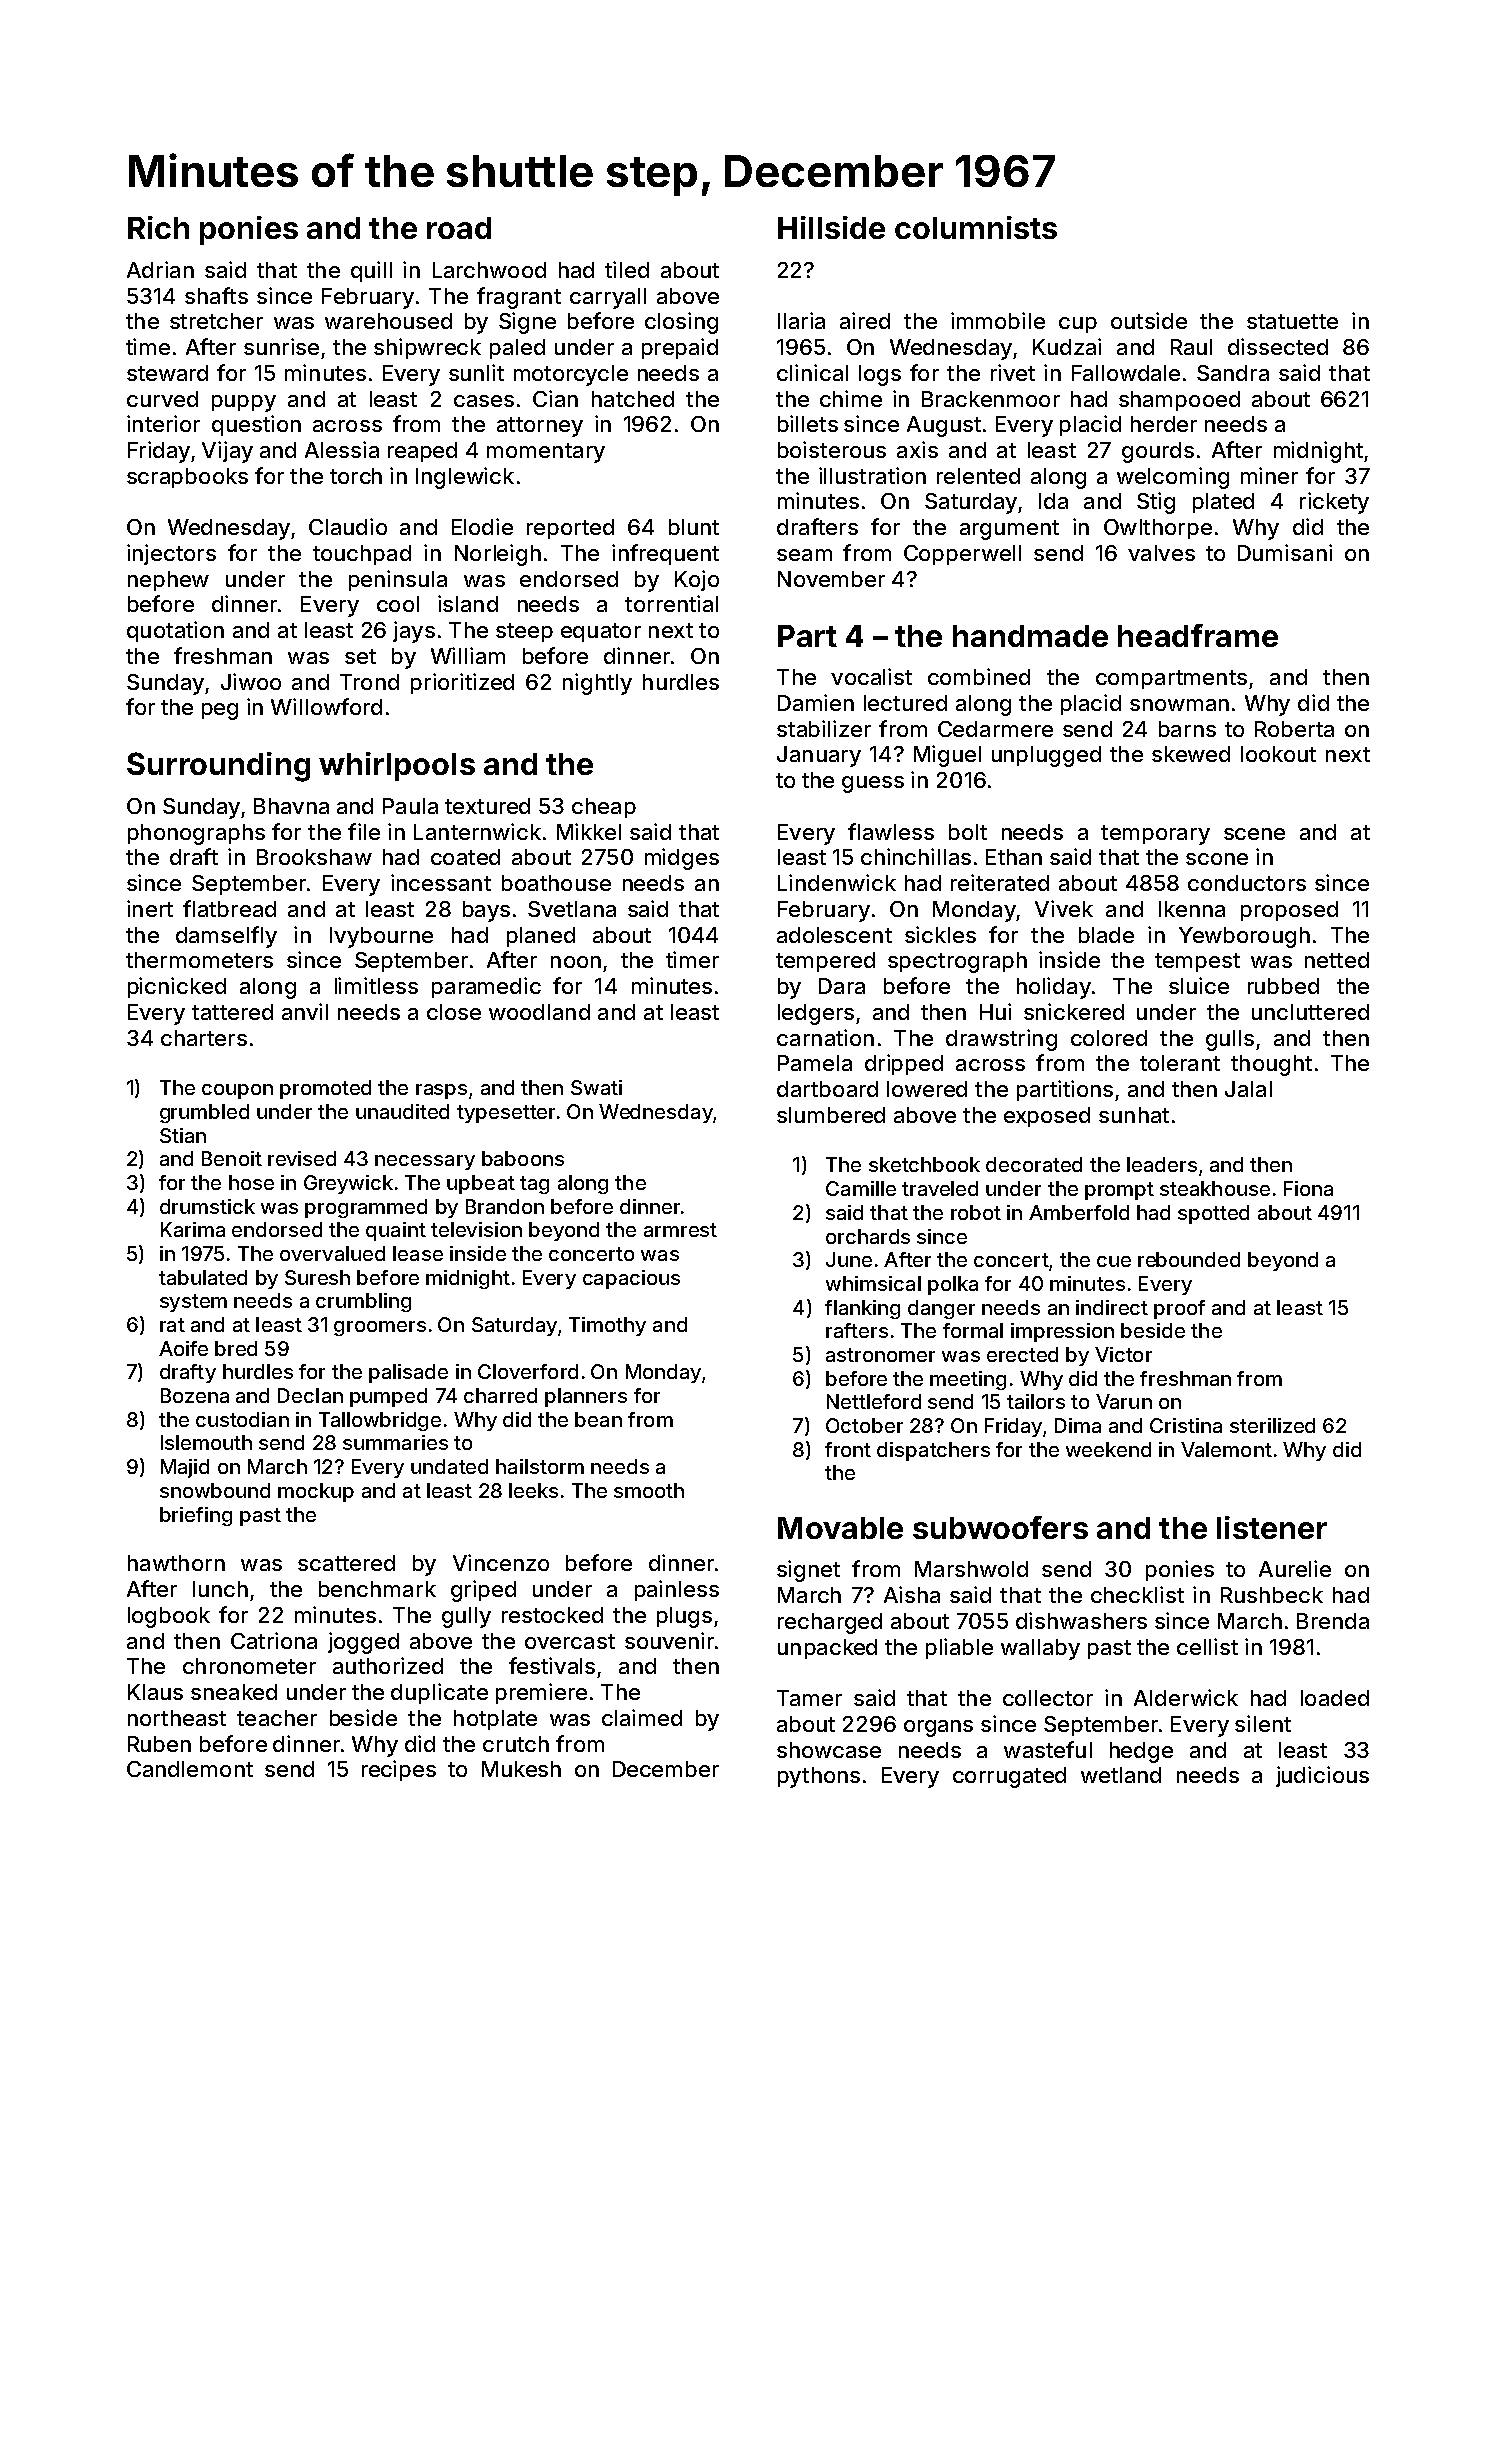  Describe the element at coordinates (459, 228) in the screenshot. I see `road` at that location.
